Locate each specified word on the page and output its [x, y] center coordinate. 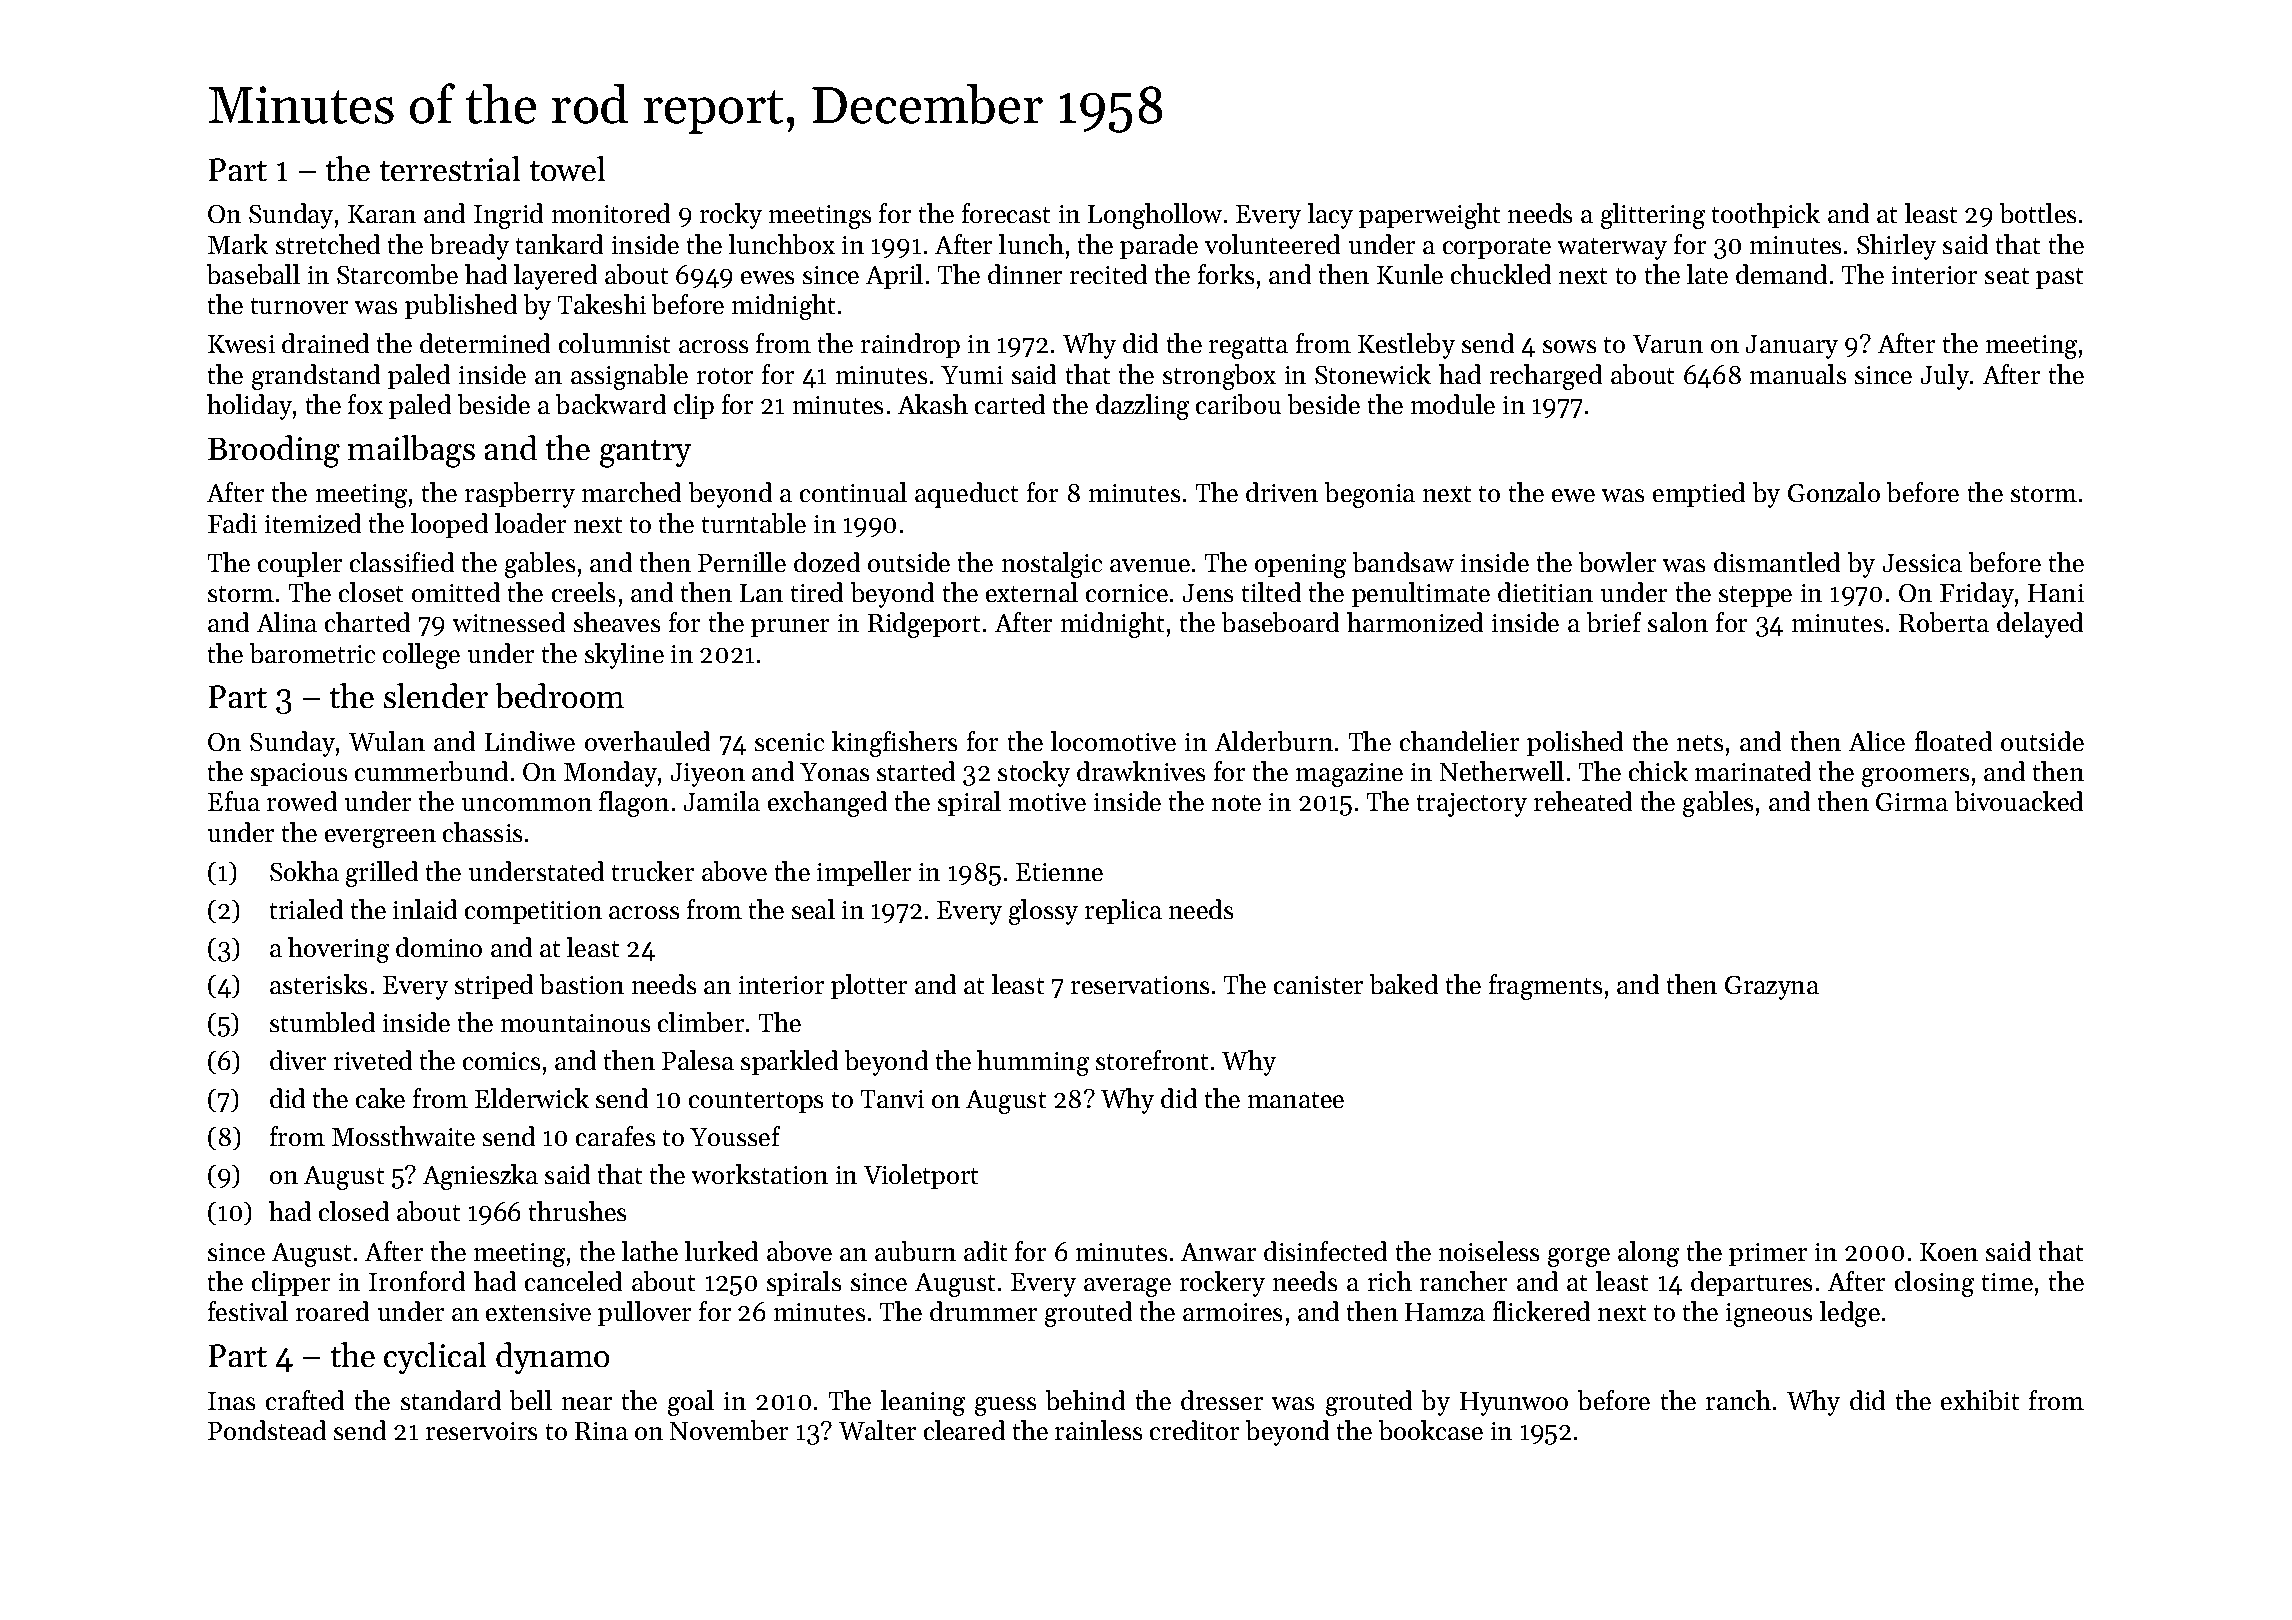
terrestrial [450, 168]
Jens [1208, 593]
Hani [2056, 593]
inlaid [425, 909]
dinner [1025, 274]
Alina [287, 622]
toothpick [1766, 215]
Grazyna [1772, 988]
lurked [721, 1251]
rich [1390, 1281]
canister [1318, 985]
